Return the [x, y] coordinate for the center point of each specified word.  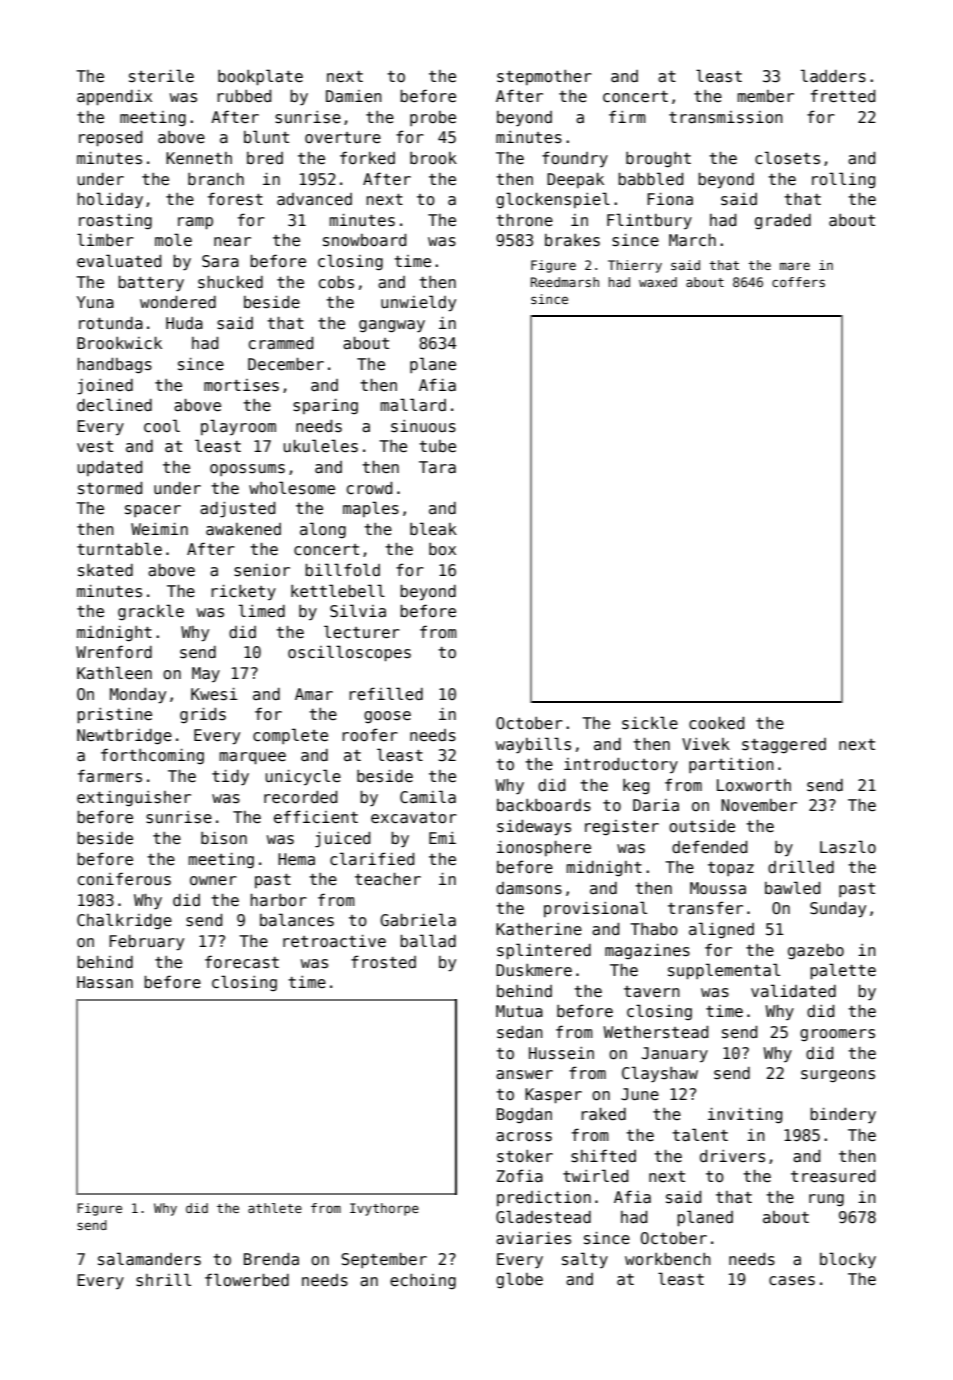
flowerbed [247, 1280]
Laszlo [848, 847]
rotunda [111, 323]
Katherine [539, 929]
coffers [798, 282]
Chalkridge [124, 921]
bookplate [260, 77]
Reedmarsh [565, 282]
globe [519, 1280]
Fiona [670, 199]
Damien [354, 96]
